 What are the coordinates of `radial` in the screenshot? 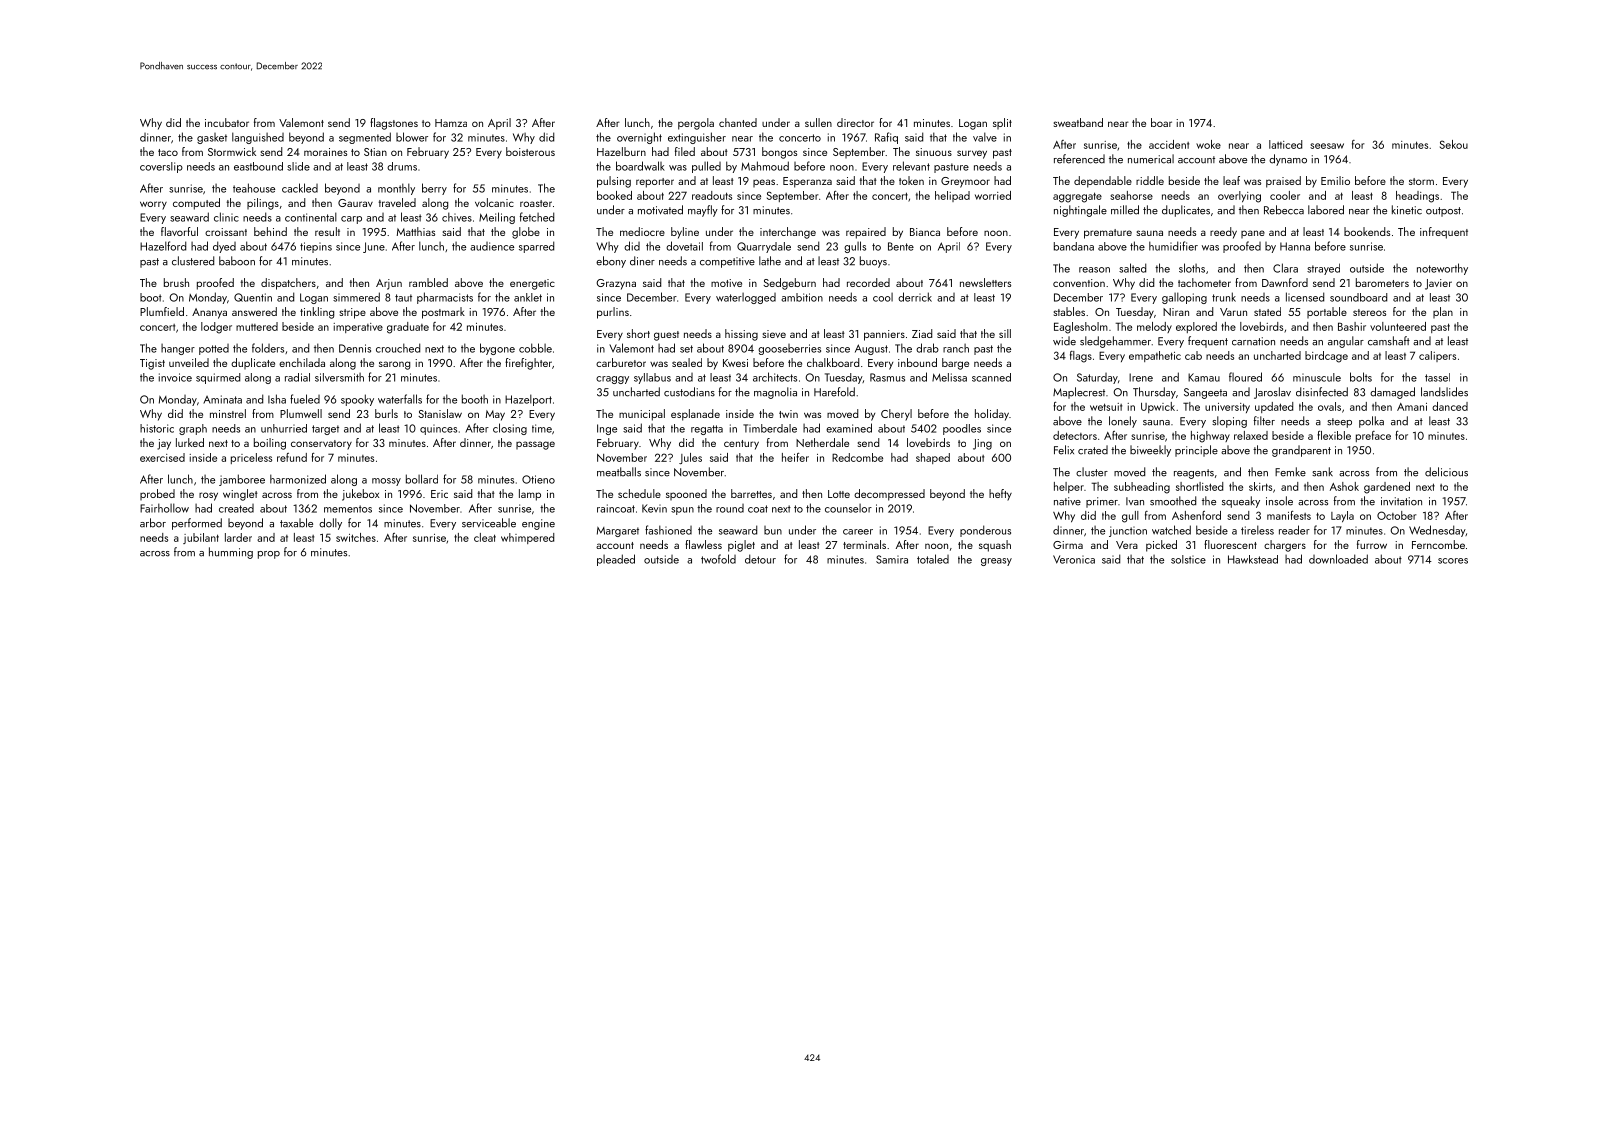 It's located at (297, 377).
